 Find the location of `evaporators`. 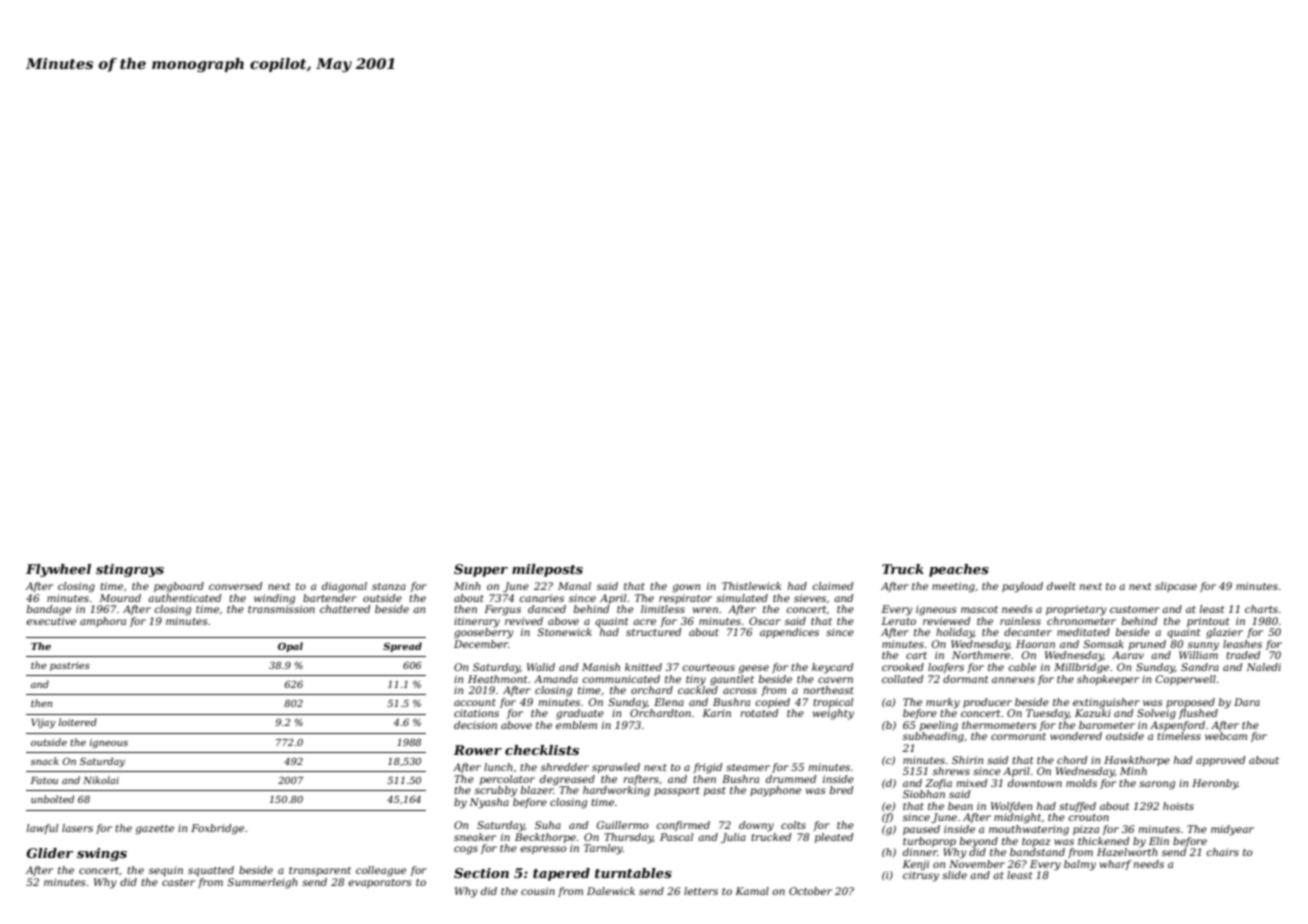

evaporators is located at coordinates (380, 883).
